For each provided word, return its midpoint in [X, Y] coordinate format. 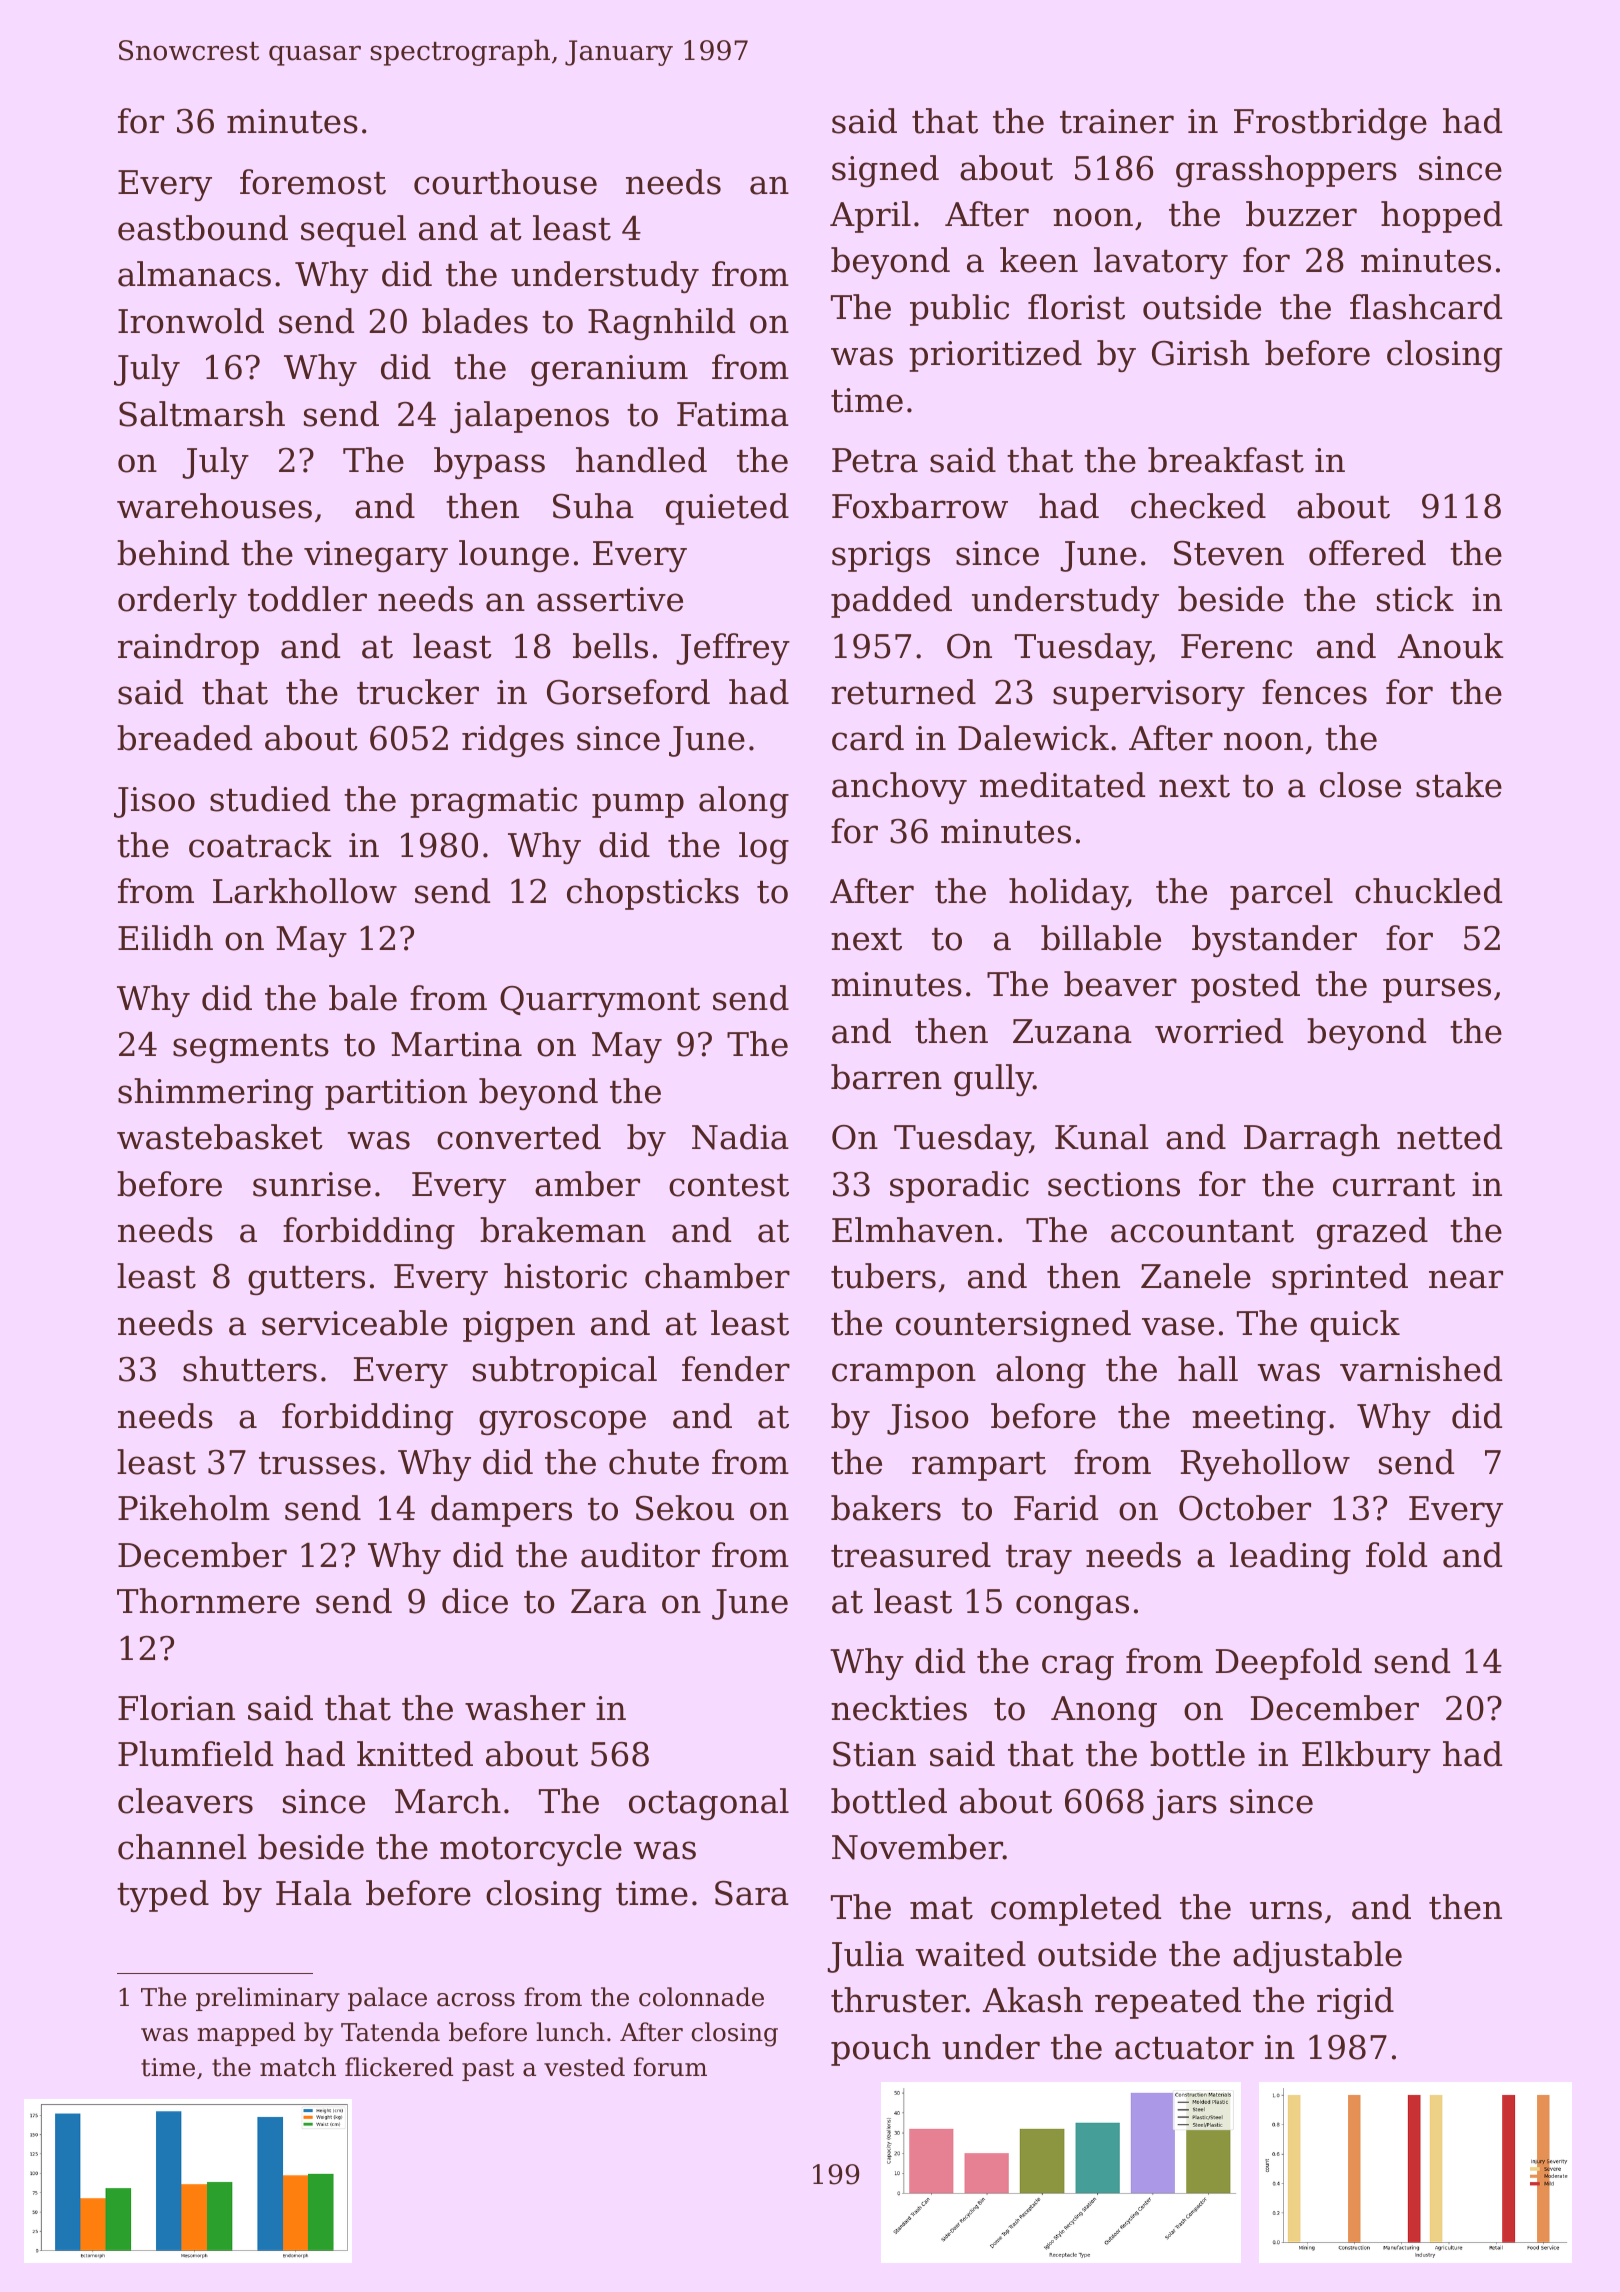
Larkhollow [305, 891]
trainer [1117, 121]
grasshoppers [1286, 171]
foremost [313, 182]
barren [886, 1077]
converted [519, 1137]
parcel [1281, 894]
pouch [881, 2050]
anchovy [899, 788]
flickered [399, 2067]
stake [1459, 785]
